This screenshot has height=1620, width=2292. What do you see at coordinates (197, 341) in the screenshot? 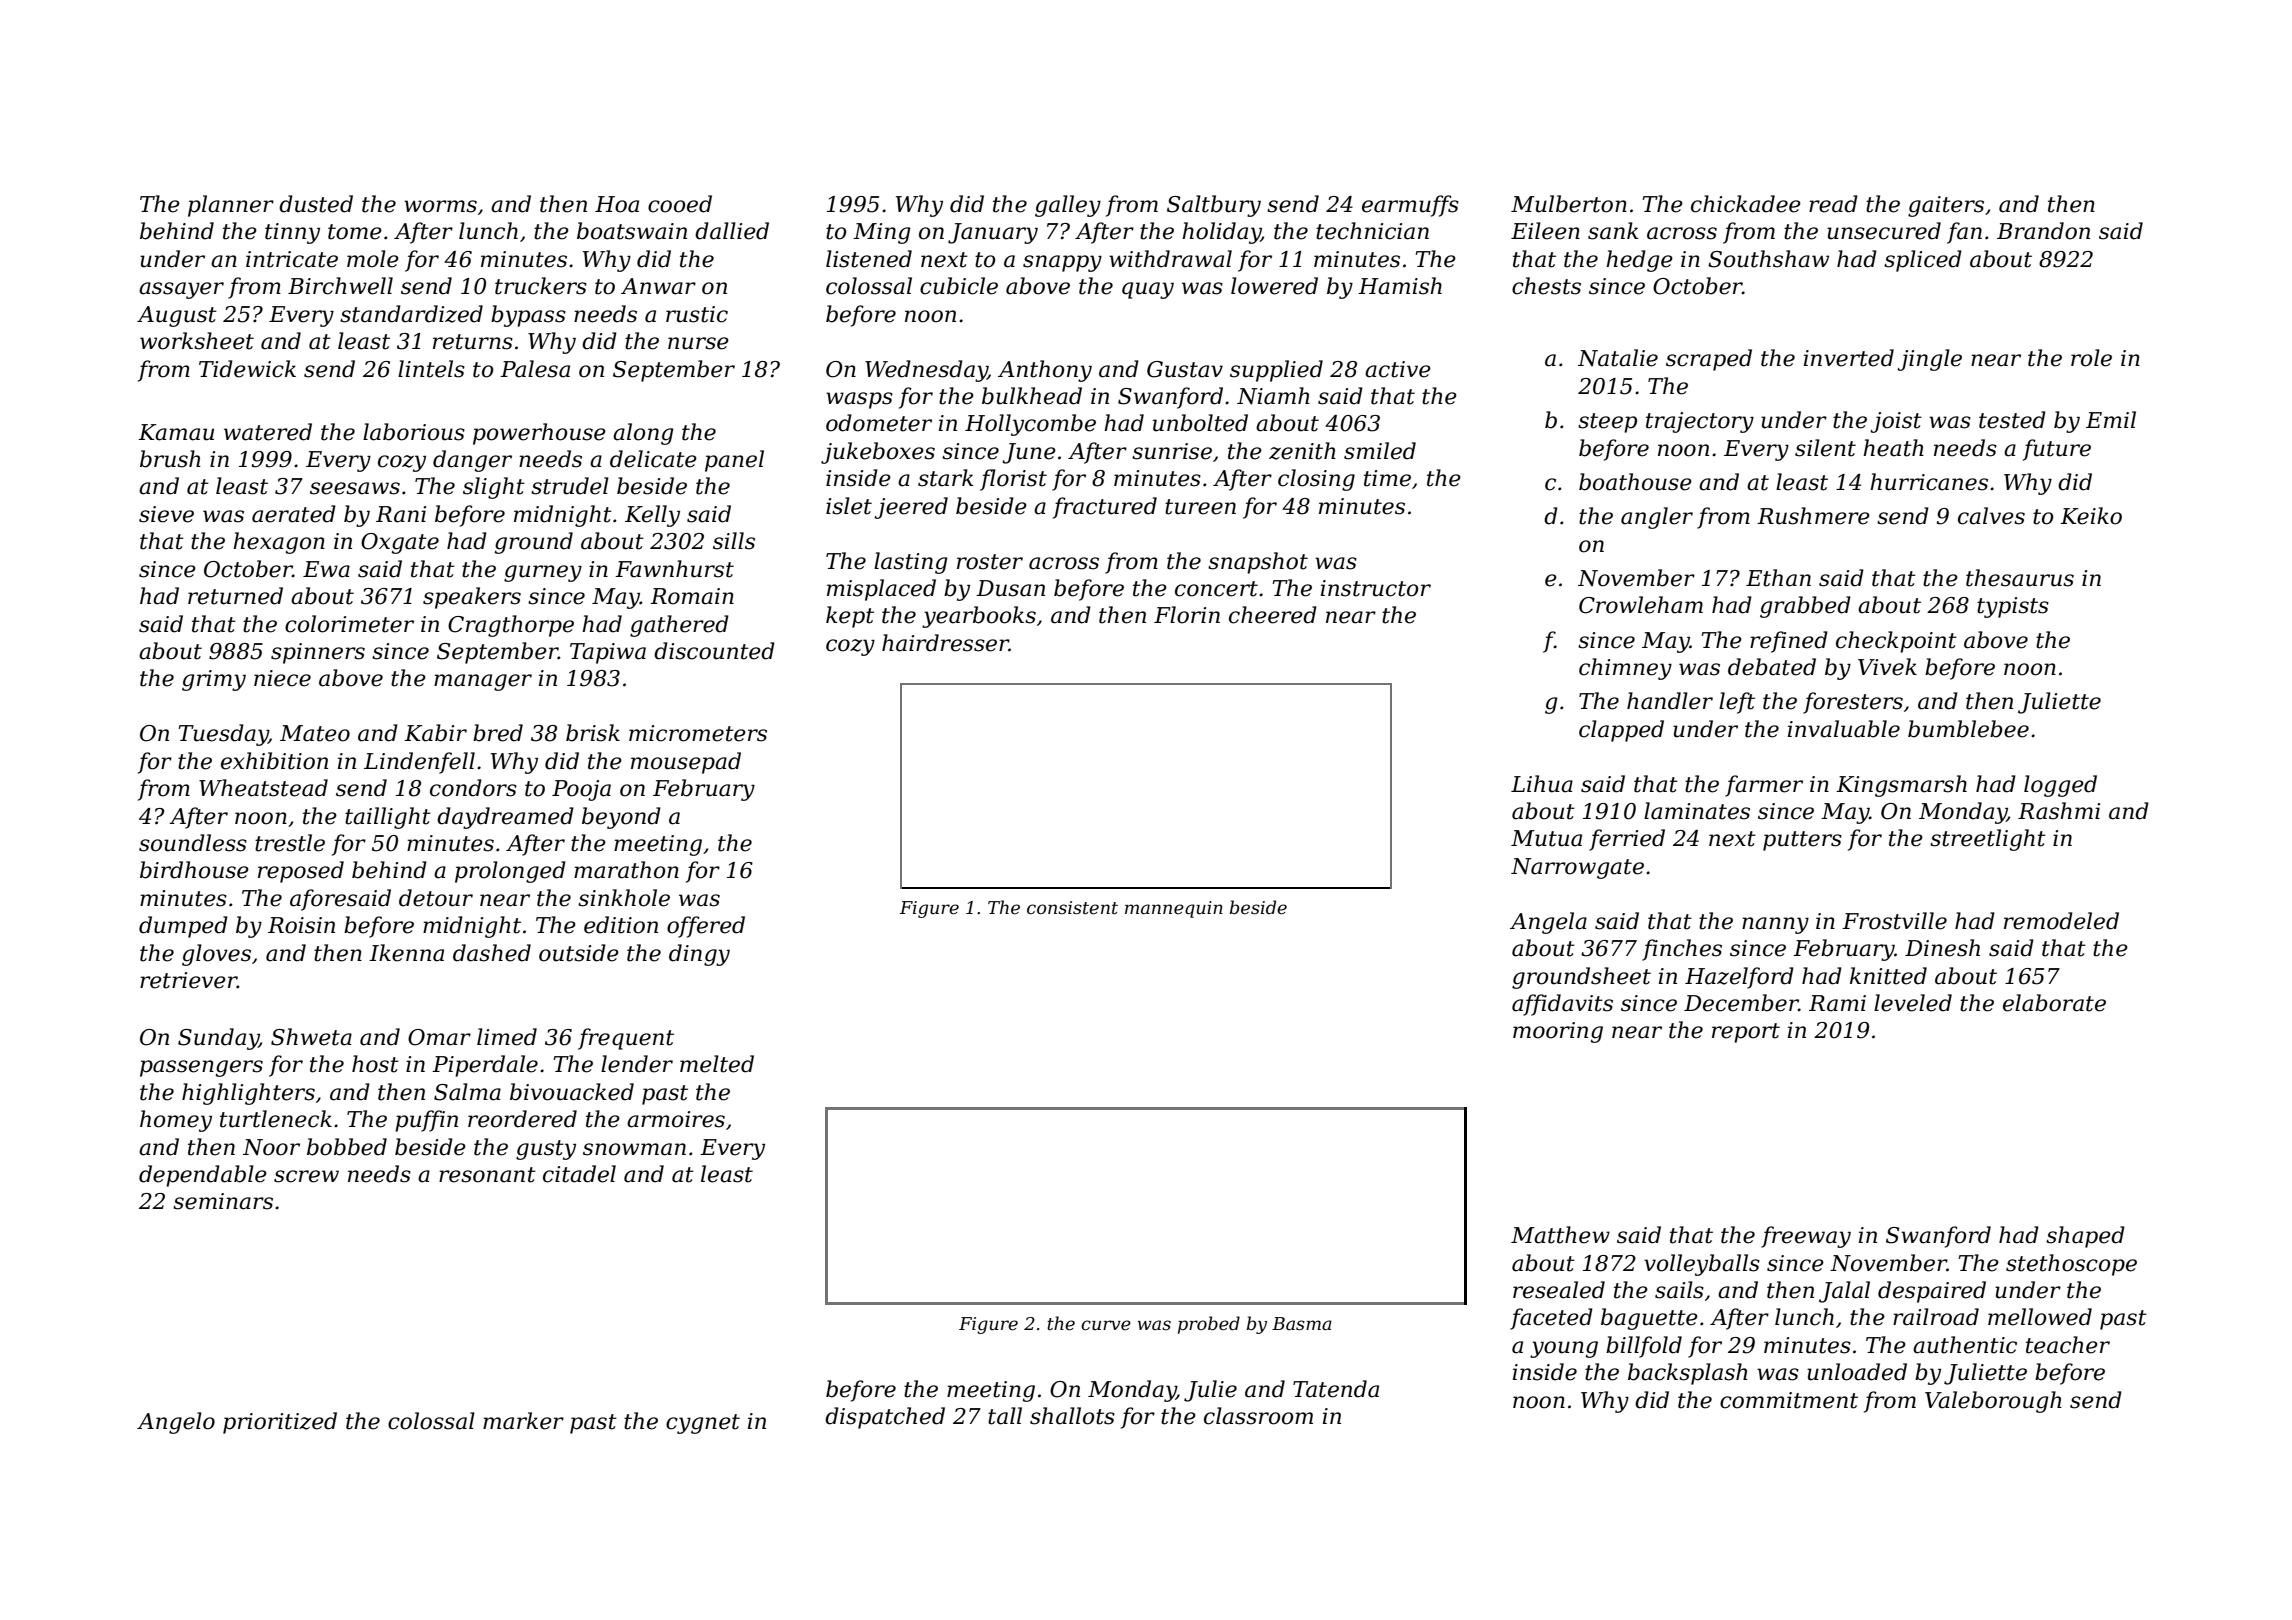
I see `worksheet` at bounding box center [197, 341].
